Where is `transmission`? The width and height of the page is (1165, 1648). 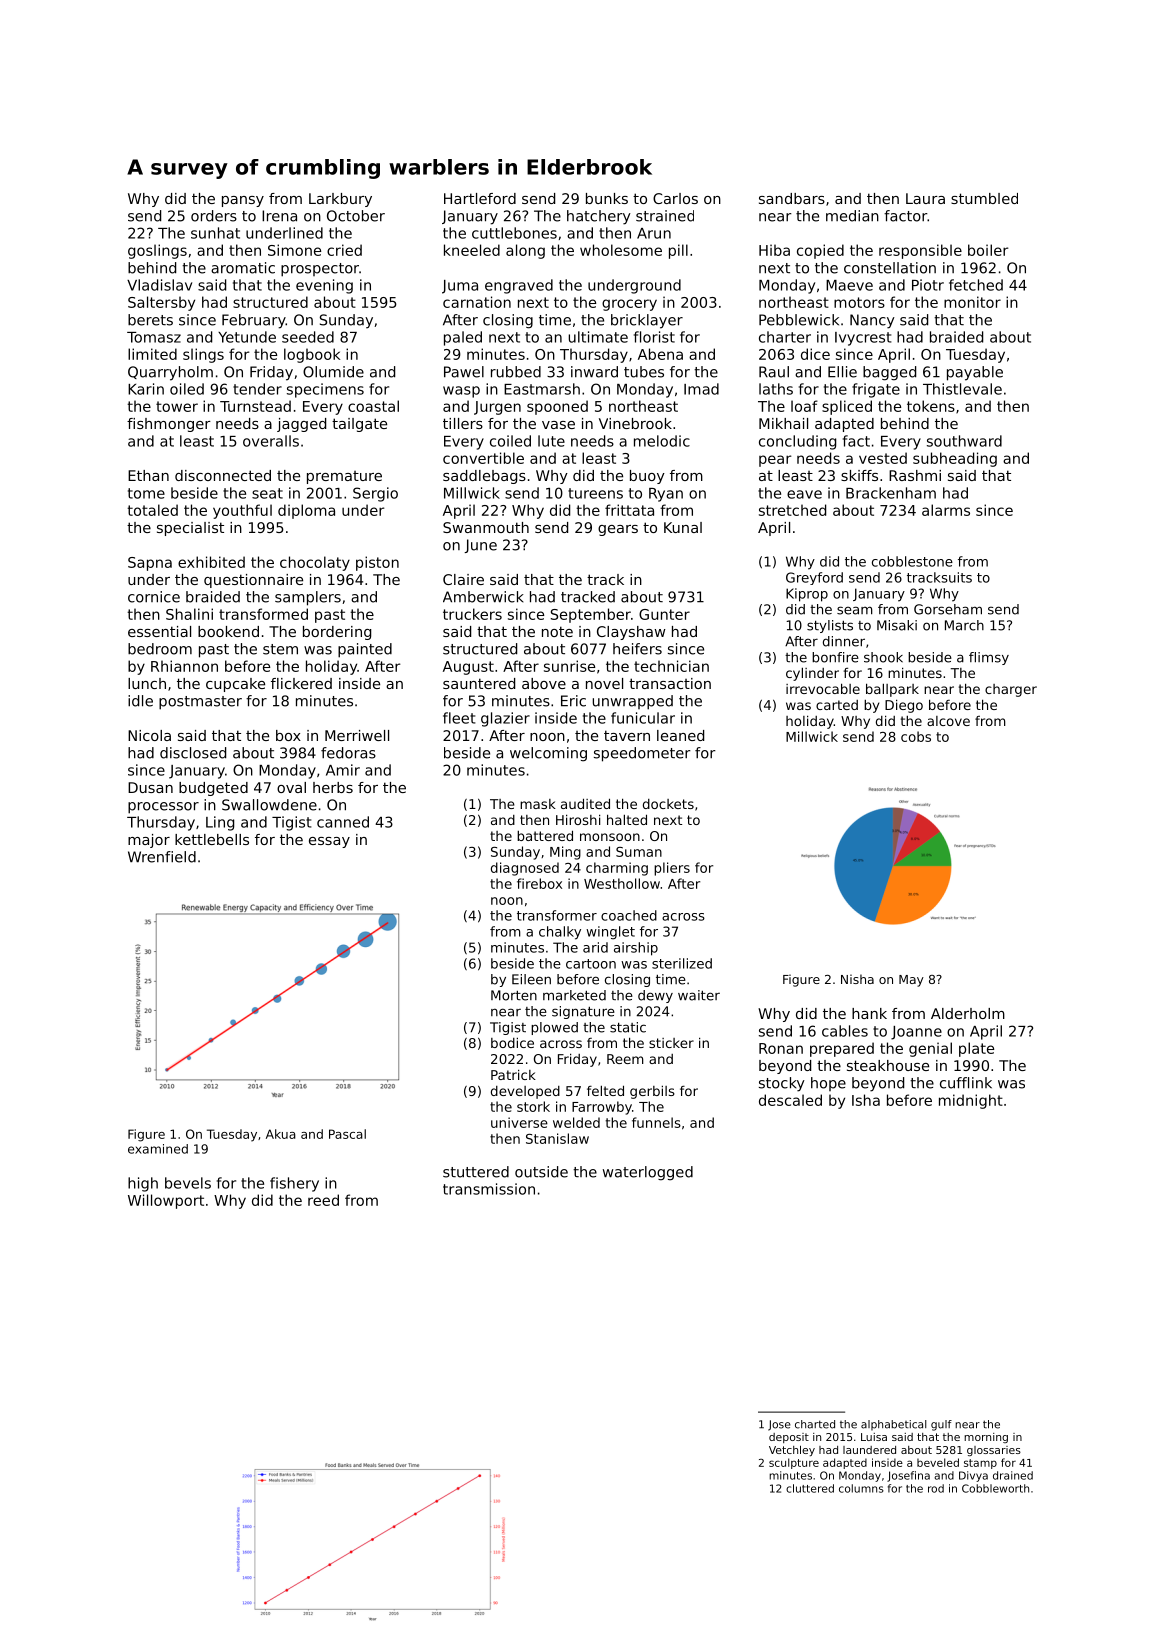
transmission is located at coordinates (489, 1189).
